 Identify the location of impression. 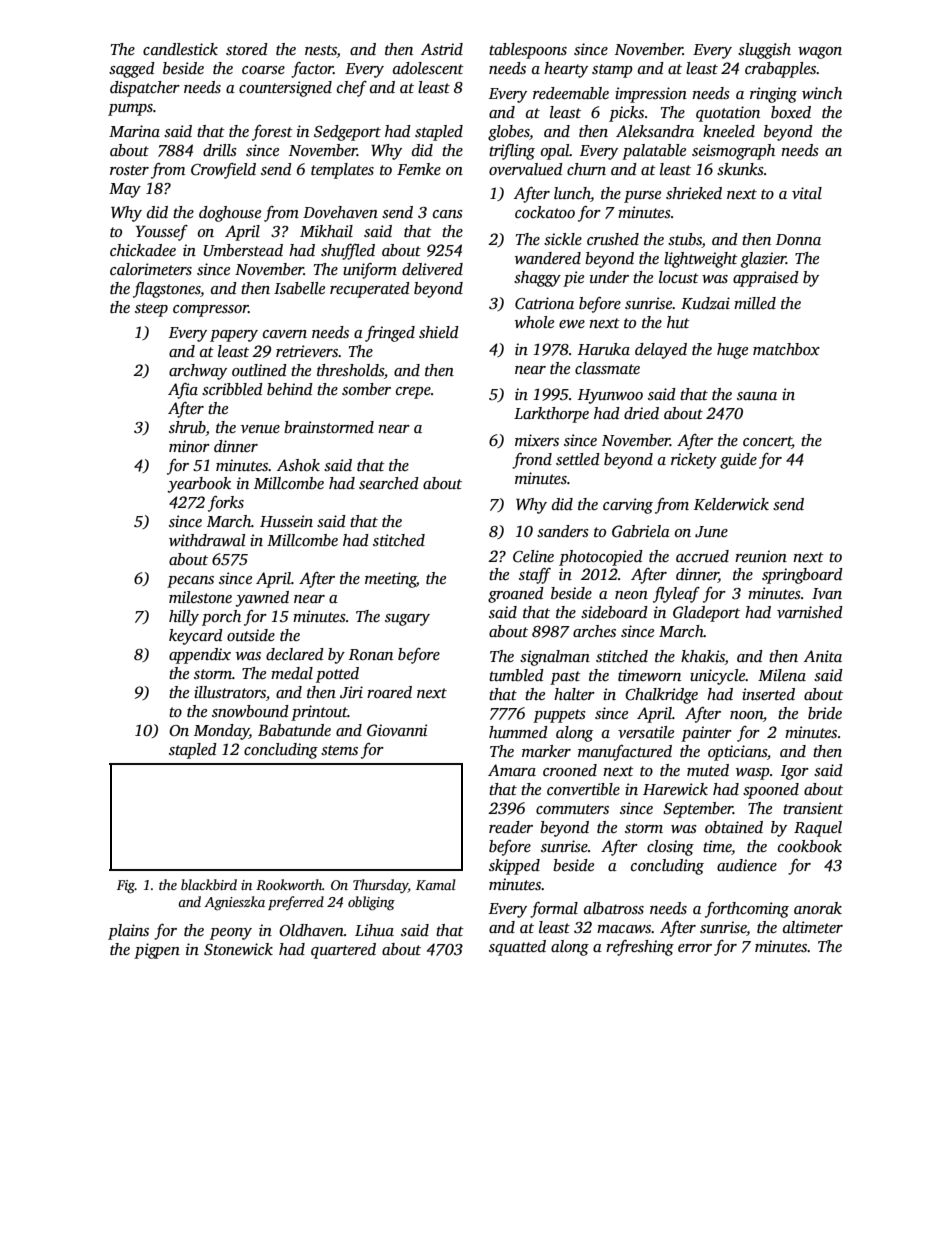
(651, 95).
